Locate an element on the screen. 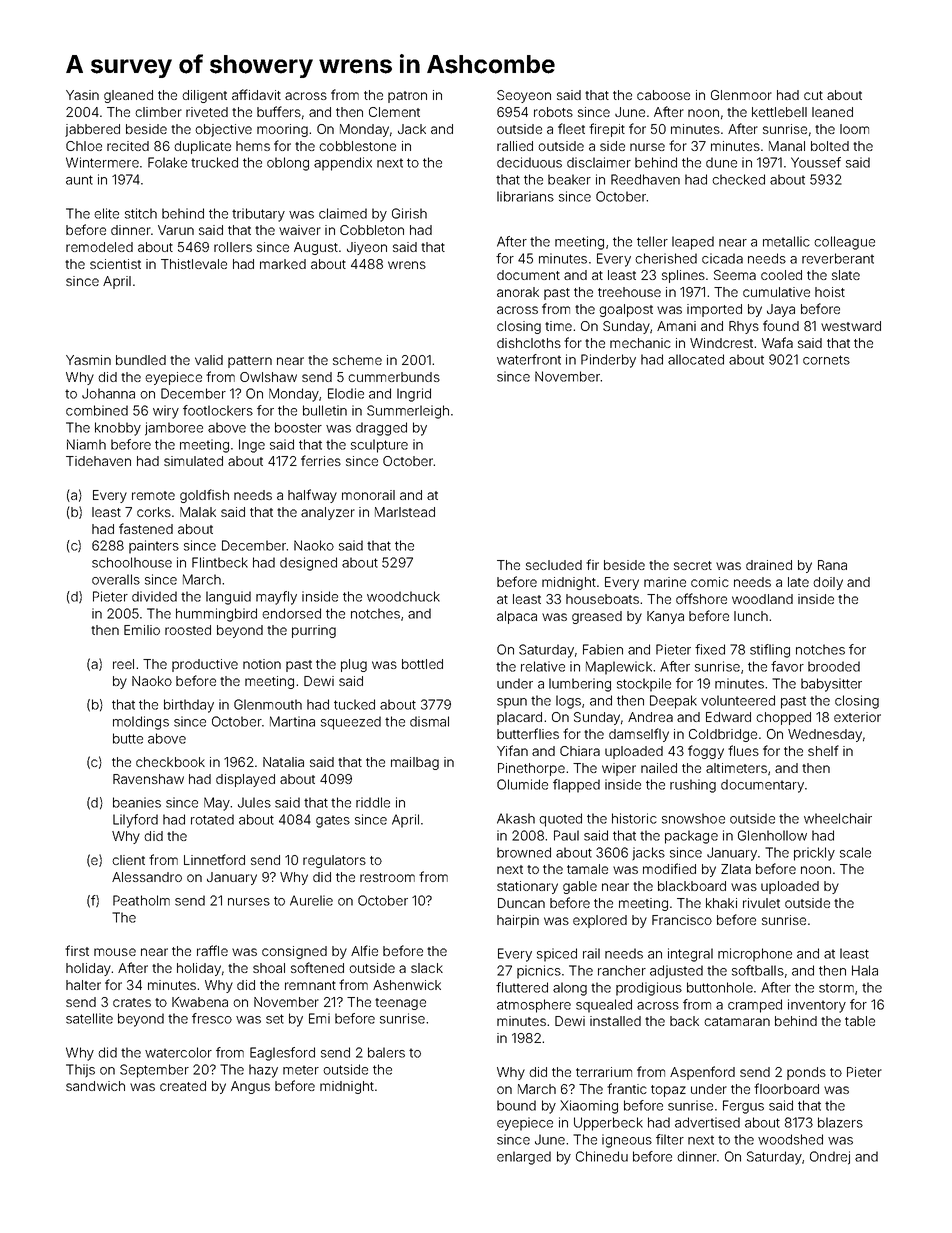  productive is located at coordinates (205, 665).
